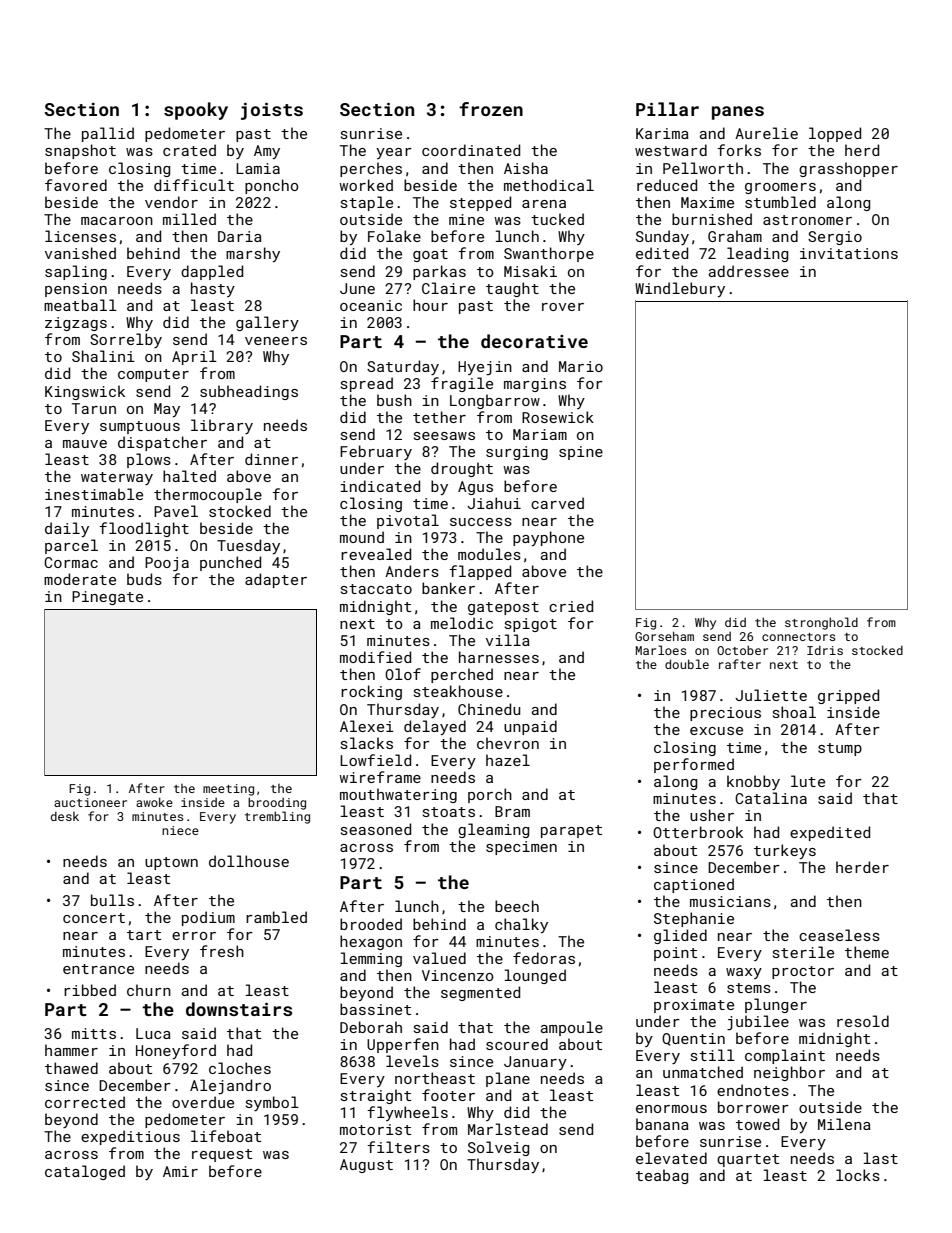  Describe the element at coordinates (798, 637) in the screenshot. I see `connectors` at that location.
